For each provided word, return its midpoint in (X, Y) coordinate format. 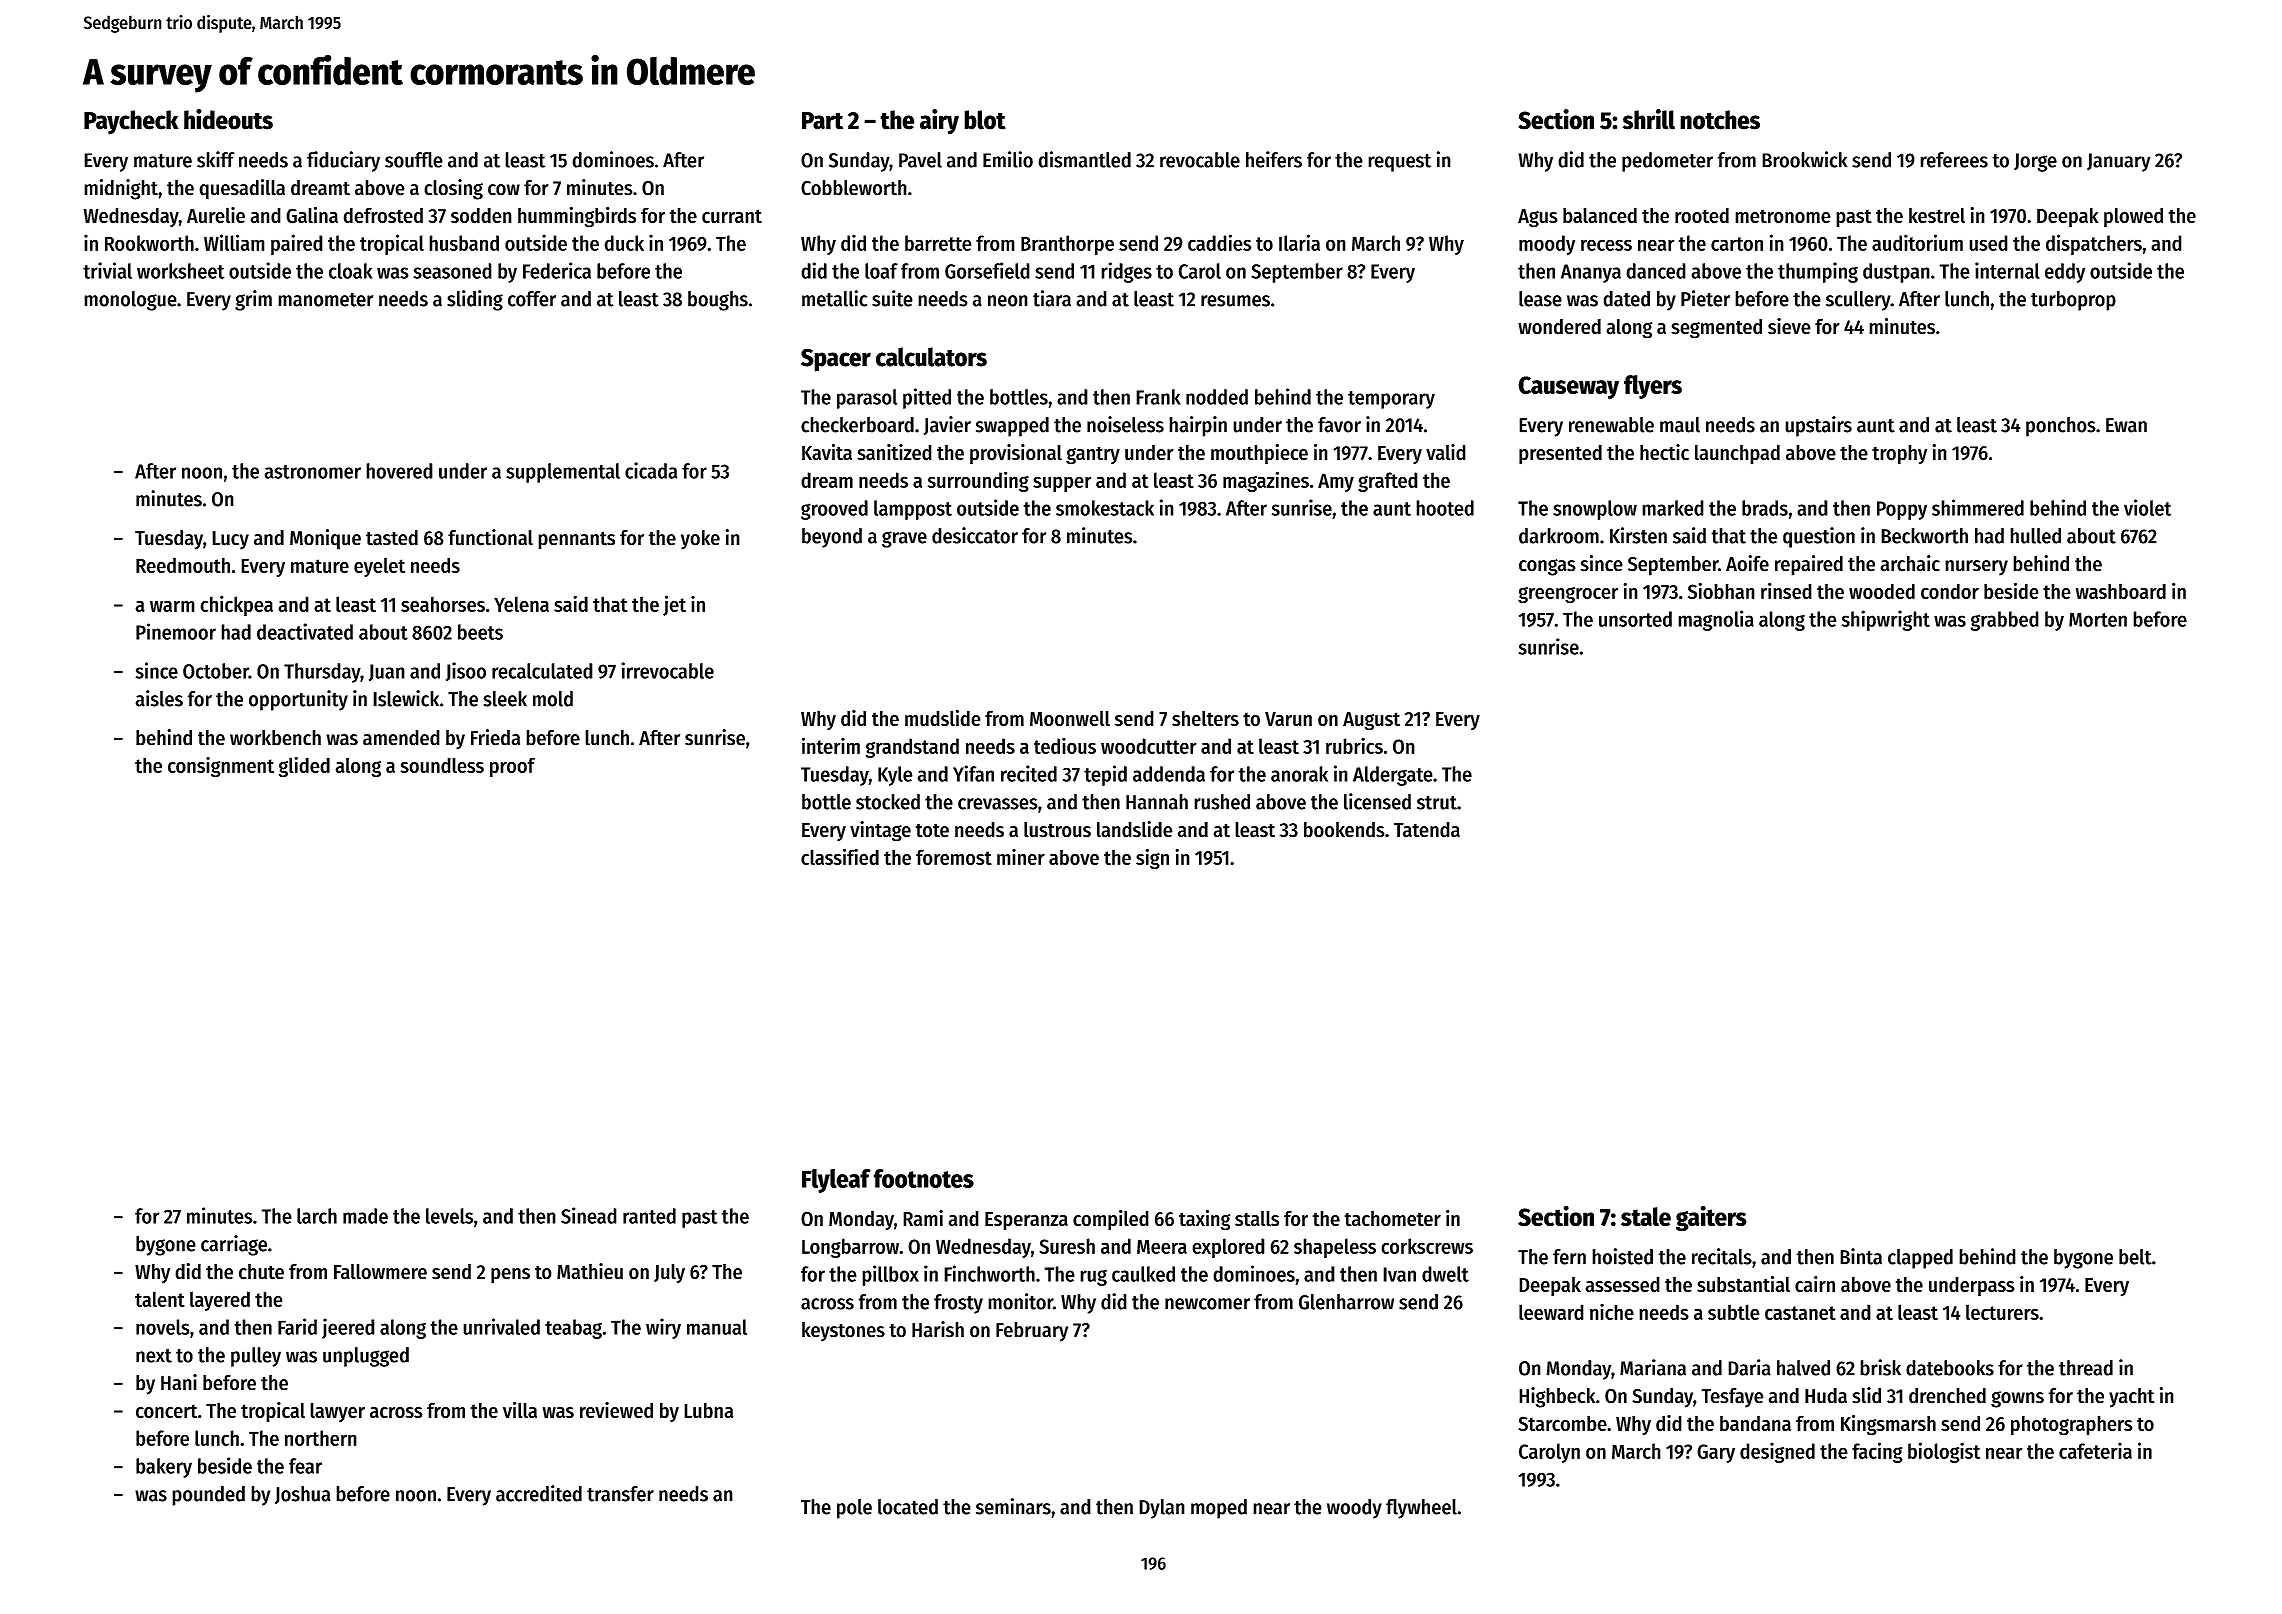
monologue (130, 301)
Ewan (2126, 425)
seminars (1013, 1506)
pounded (208, 1496)
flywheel (1421, 1509)
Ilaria (1299, 242)
